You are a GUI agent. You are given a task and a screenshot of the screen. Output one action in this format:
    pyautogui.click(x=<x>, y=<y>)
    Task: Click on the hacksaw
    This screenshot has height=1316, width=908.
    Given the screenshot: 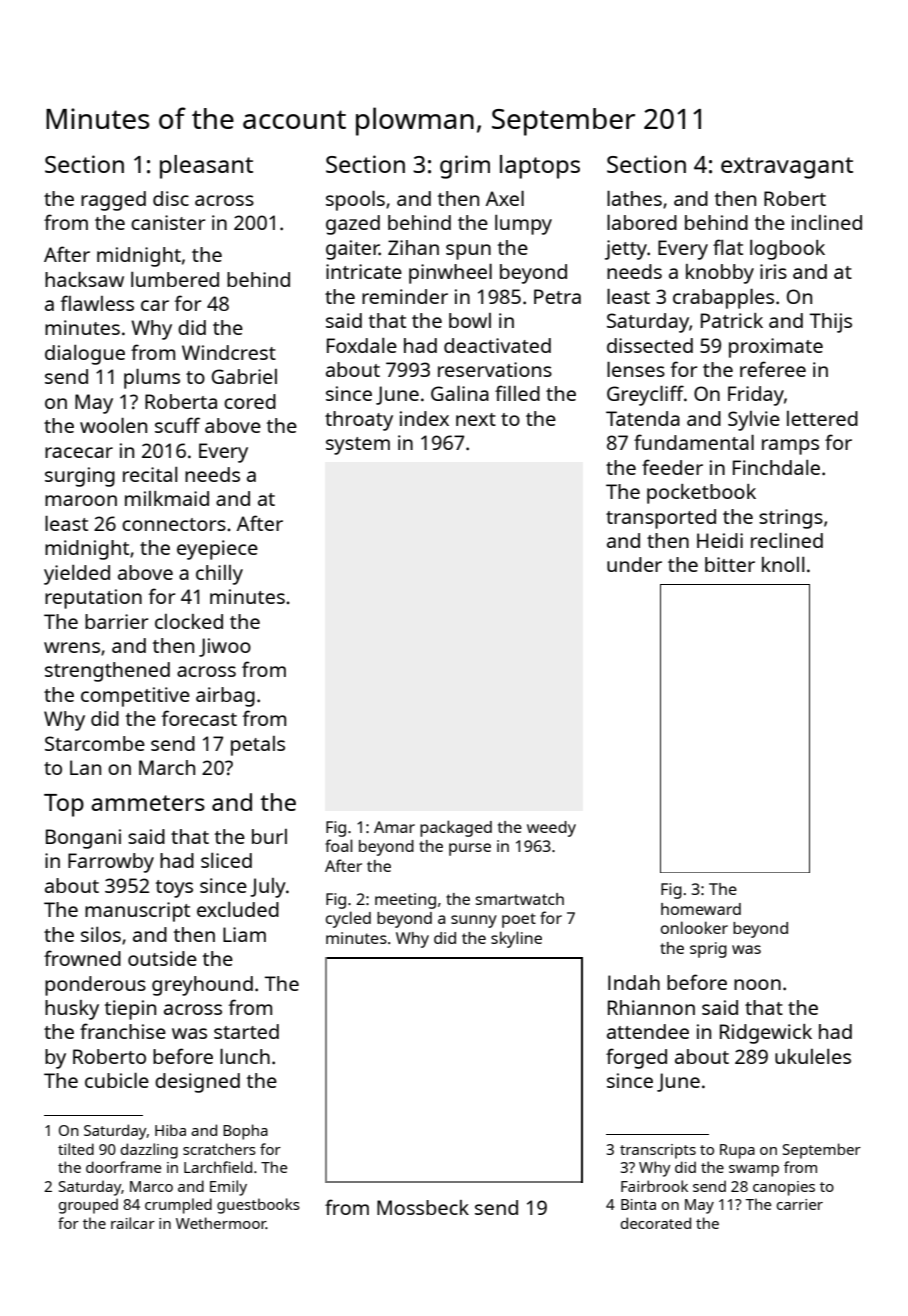 What is the action you would take?
    pyautogui.click(x=84, y=279)
